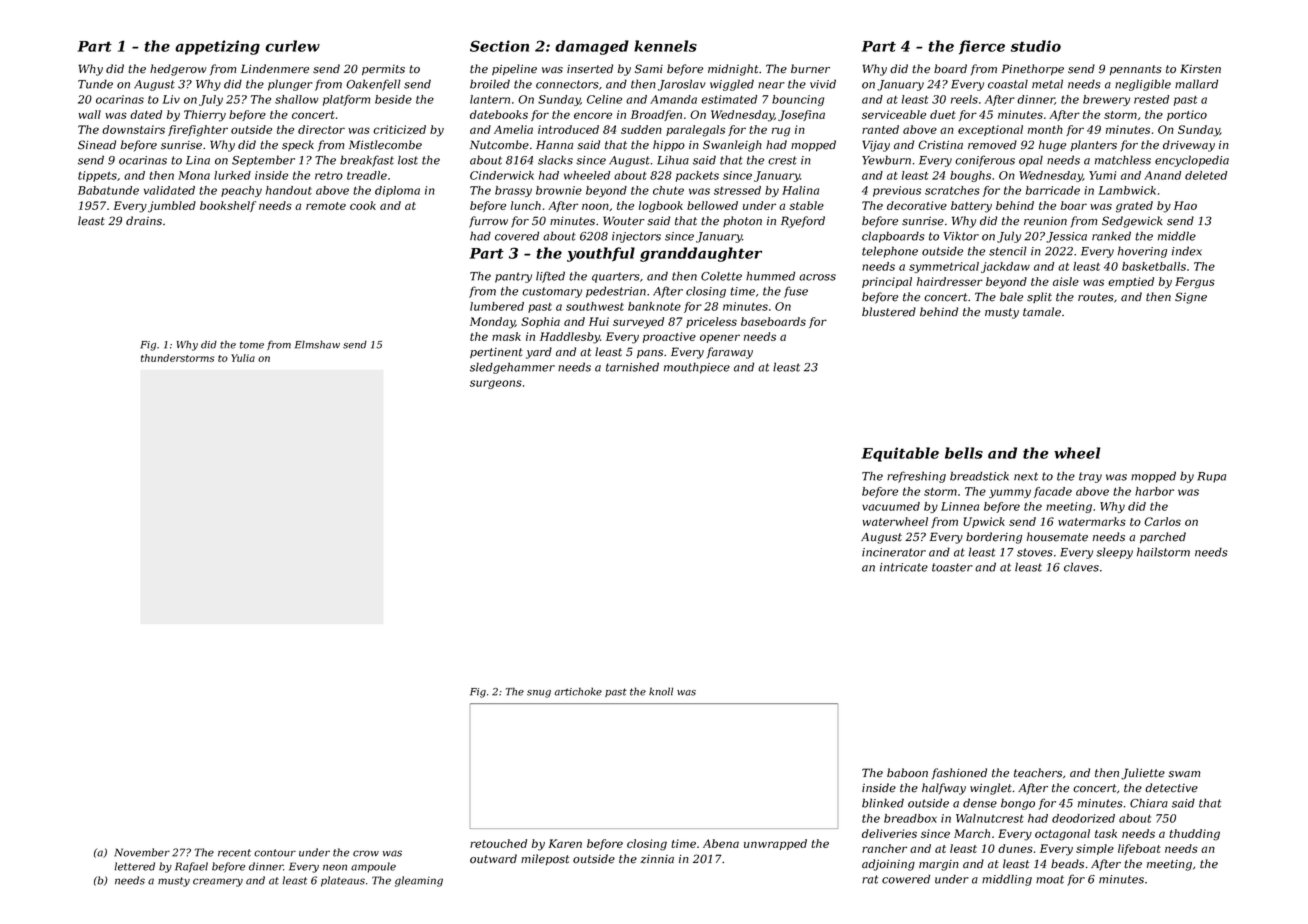 This image has width=1308, height=924. Describe the element at coordinates (876, 146) in the image. I see `Vijay` at that location.
